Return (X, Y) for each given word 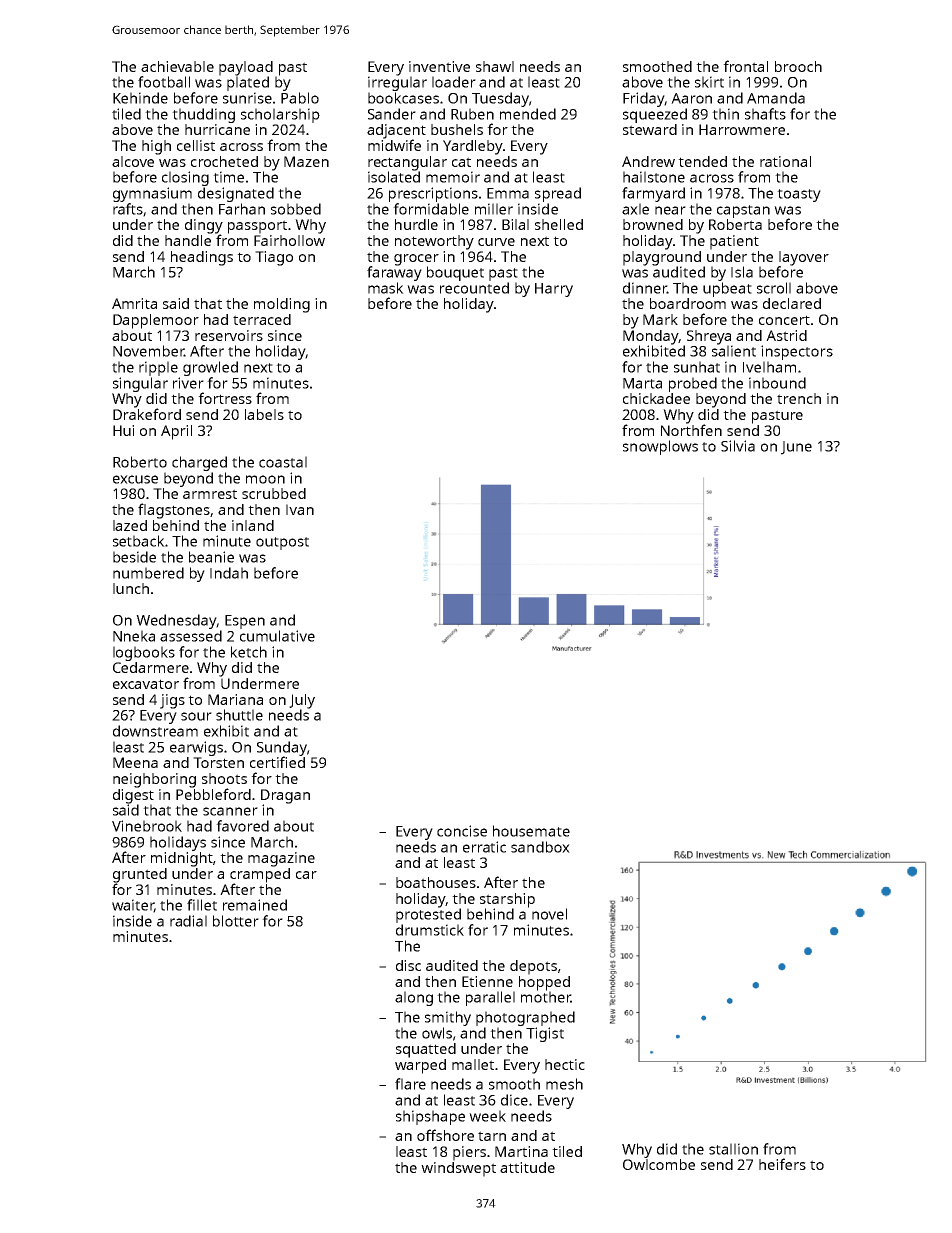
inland (253, 525)
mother (546, 997)
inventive (439, 66)
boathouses (436, 882)
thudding (203, 115)
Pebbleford (213, 794)
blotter (236, 921)
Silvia (738, 446)
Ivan (300, 509)
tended (702, 161)
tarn (492, 1136)
